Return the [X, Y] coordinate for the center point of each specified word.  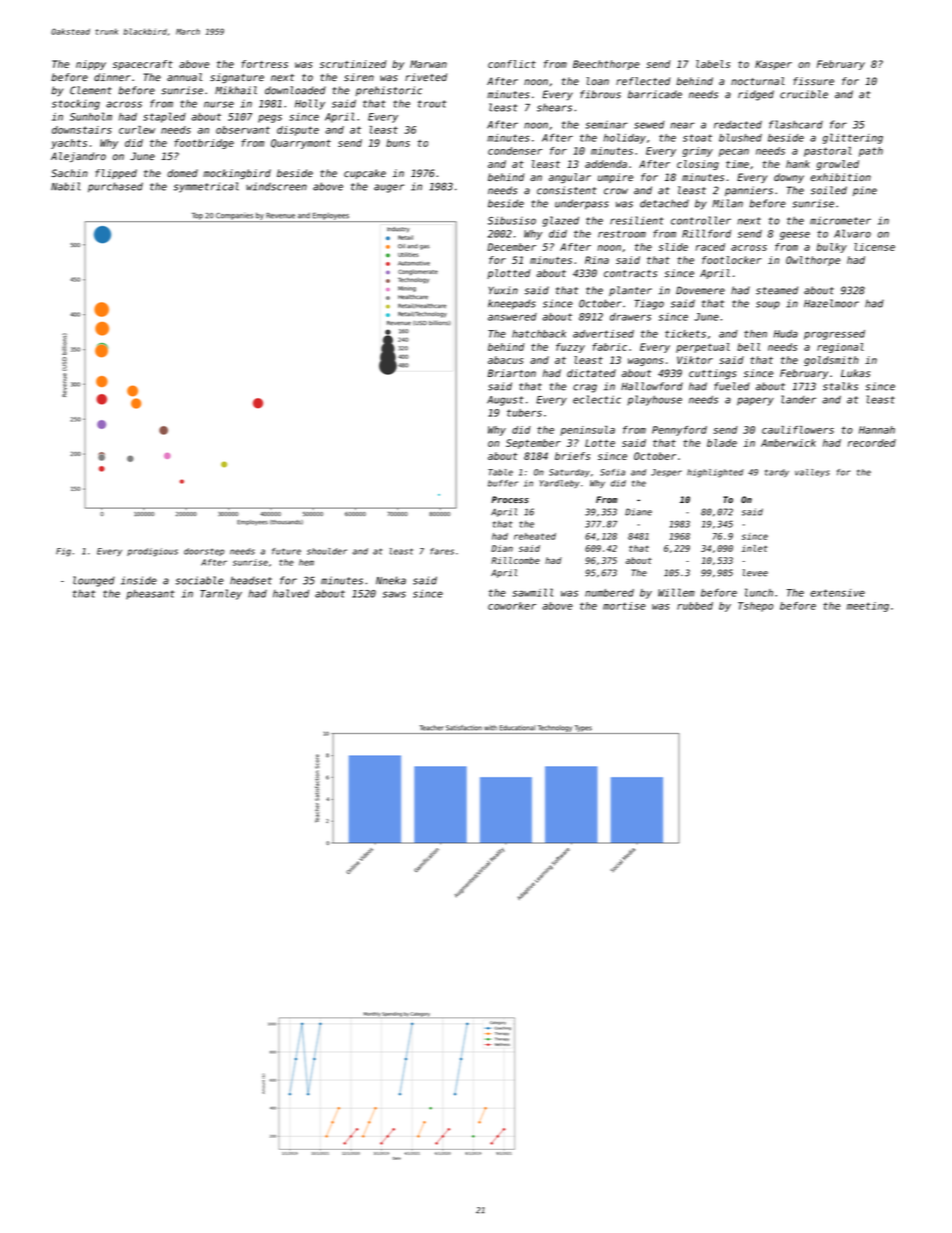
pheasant [150, 595]
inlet [755, 548]
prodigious [152, 552]
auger [389, 188]
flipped [116, 174]
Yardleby [559, 484]
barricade [655, 94]
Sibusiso [512, 220]
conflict [512, 64]
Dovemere [700, 290]
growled [838, 165]
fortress [264, 64]
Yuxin [503, 290]
